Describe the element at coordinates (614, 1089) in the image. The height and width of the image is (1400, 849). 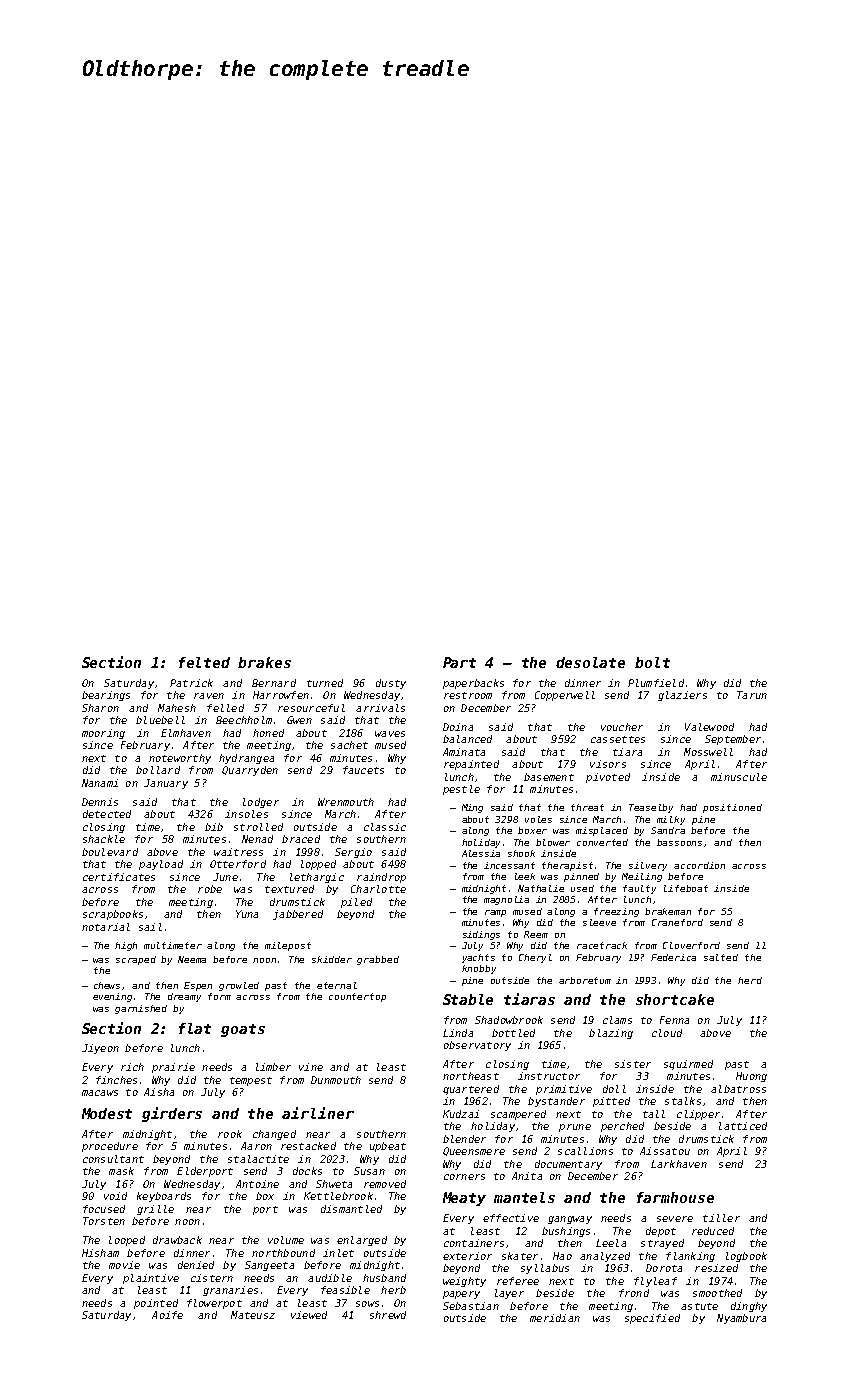
I see `doll` at that location.
